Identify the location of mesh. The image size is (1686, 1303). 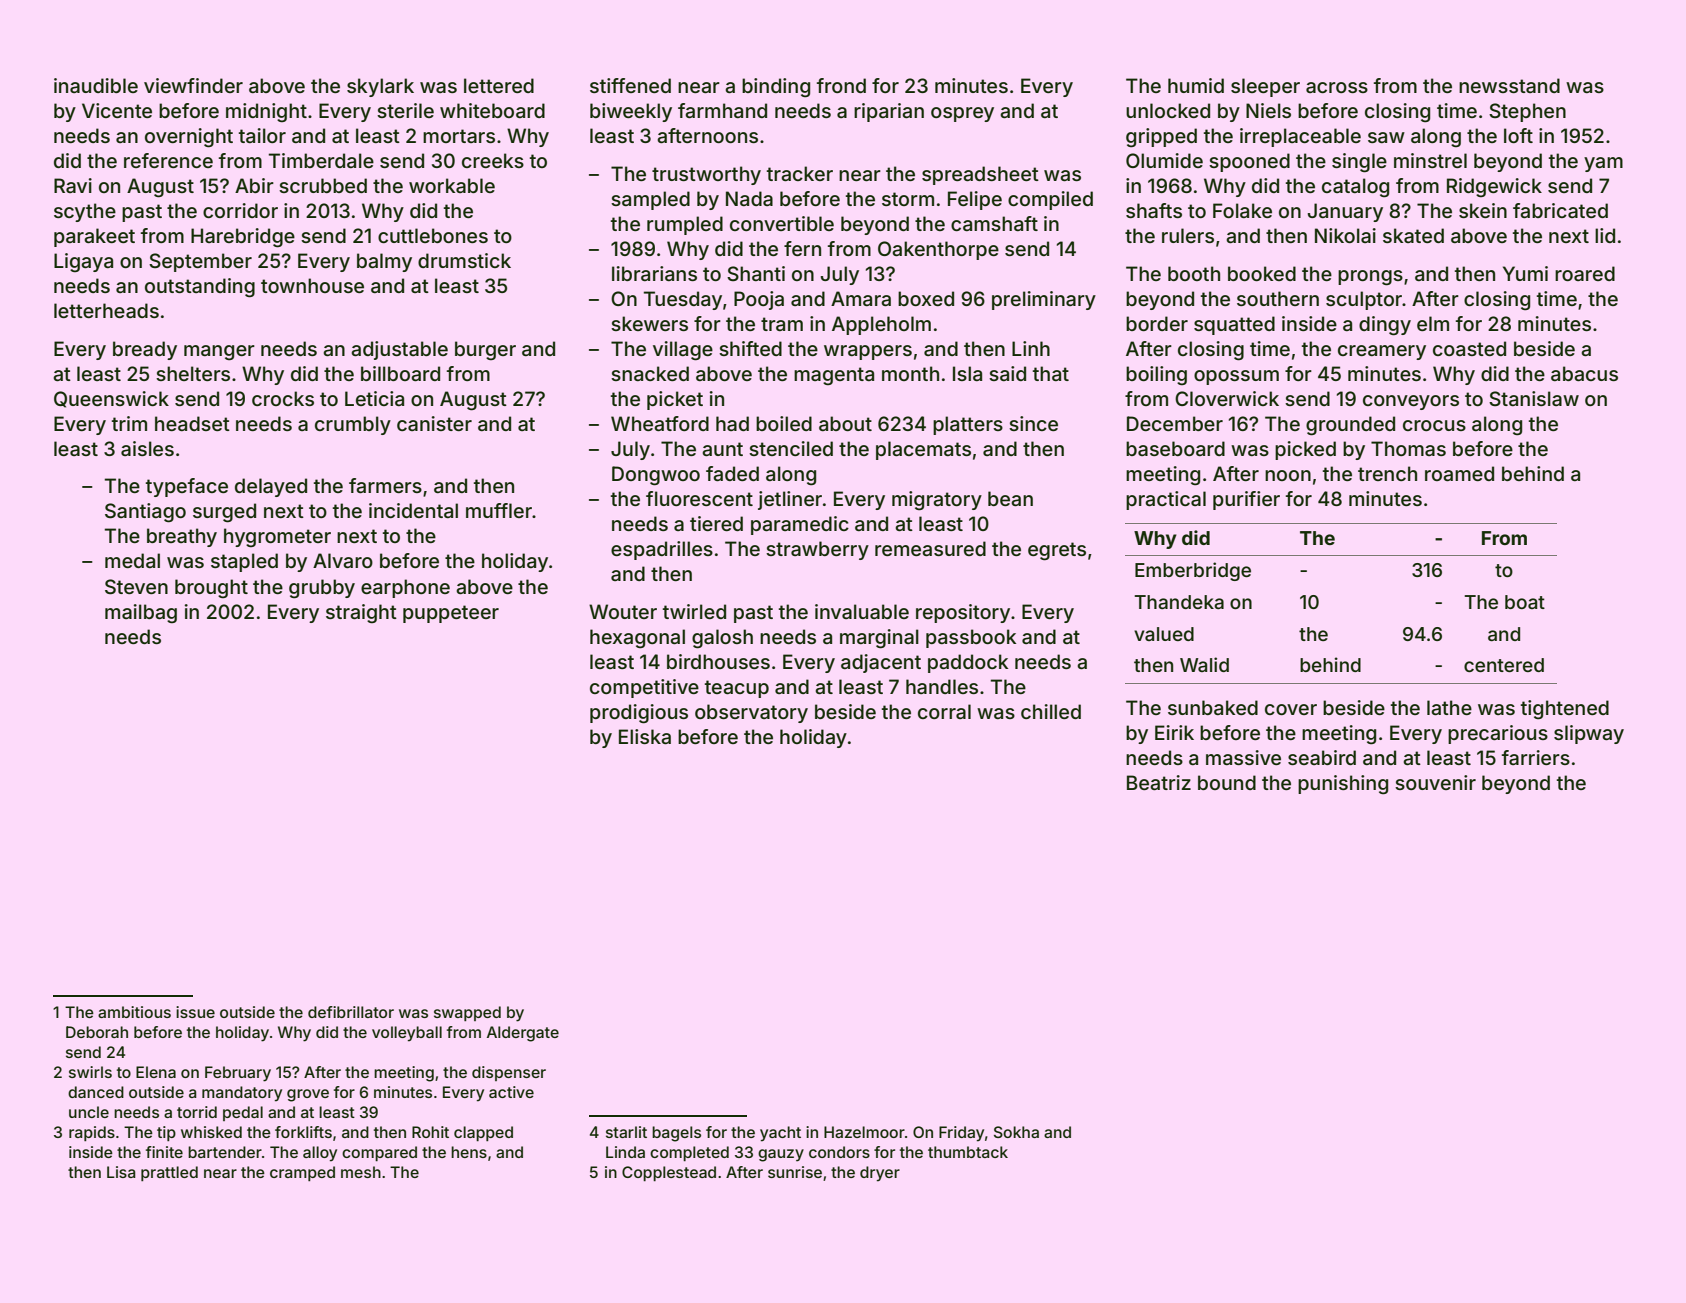
(361, 1172).
